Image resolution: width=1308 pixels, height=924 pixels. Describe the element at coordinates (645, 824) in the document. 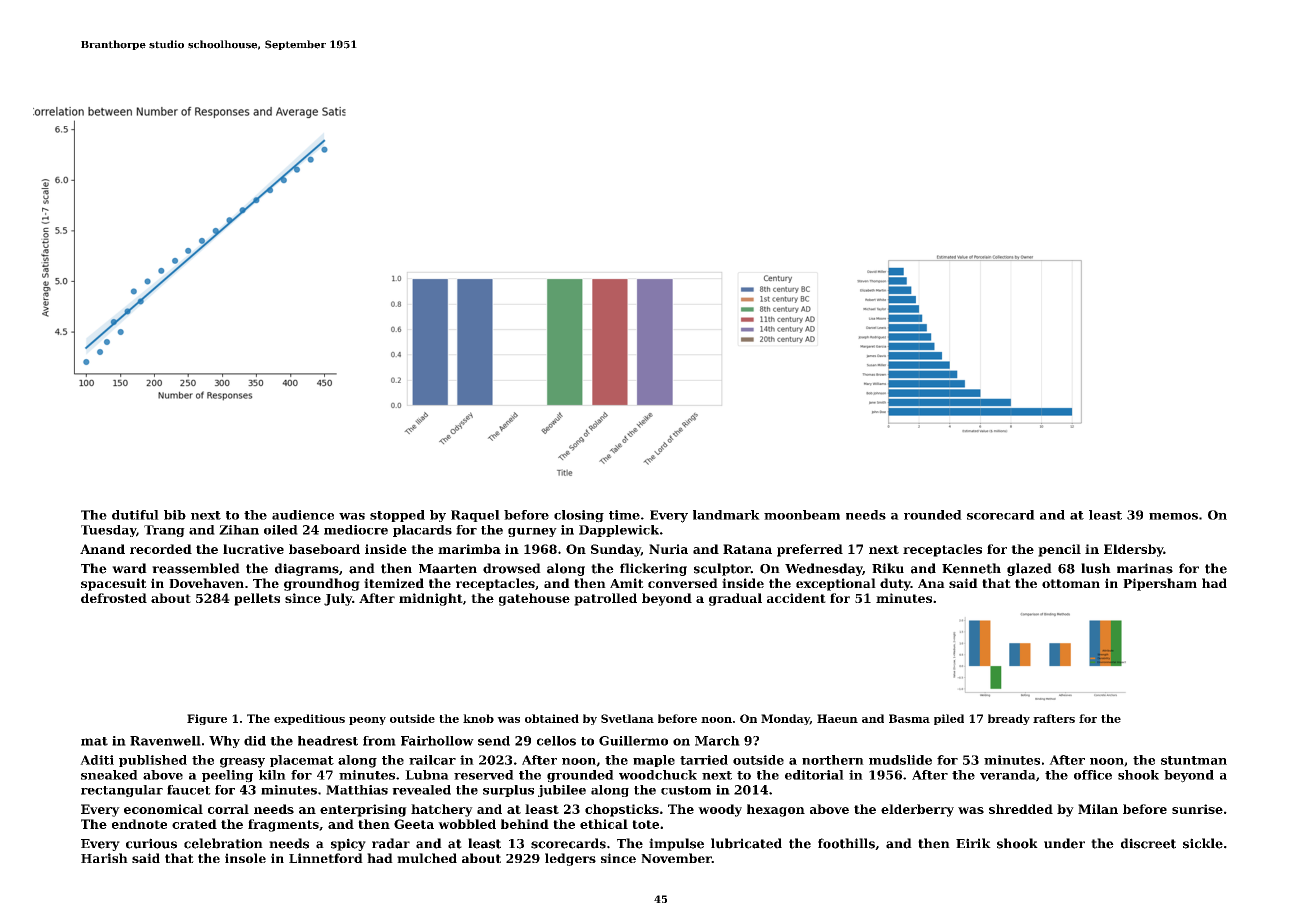

I see `tote` at that location.
